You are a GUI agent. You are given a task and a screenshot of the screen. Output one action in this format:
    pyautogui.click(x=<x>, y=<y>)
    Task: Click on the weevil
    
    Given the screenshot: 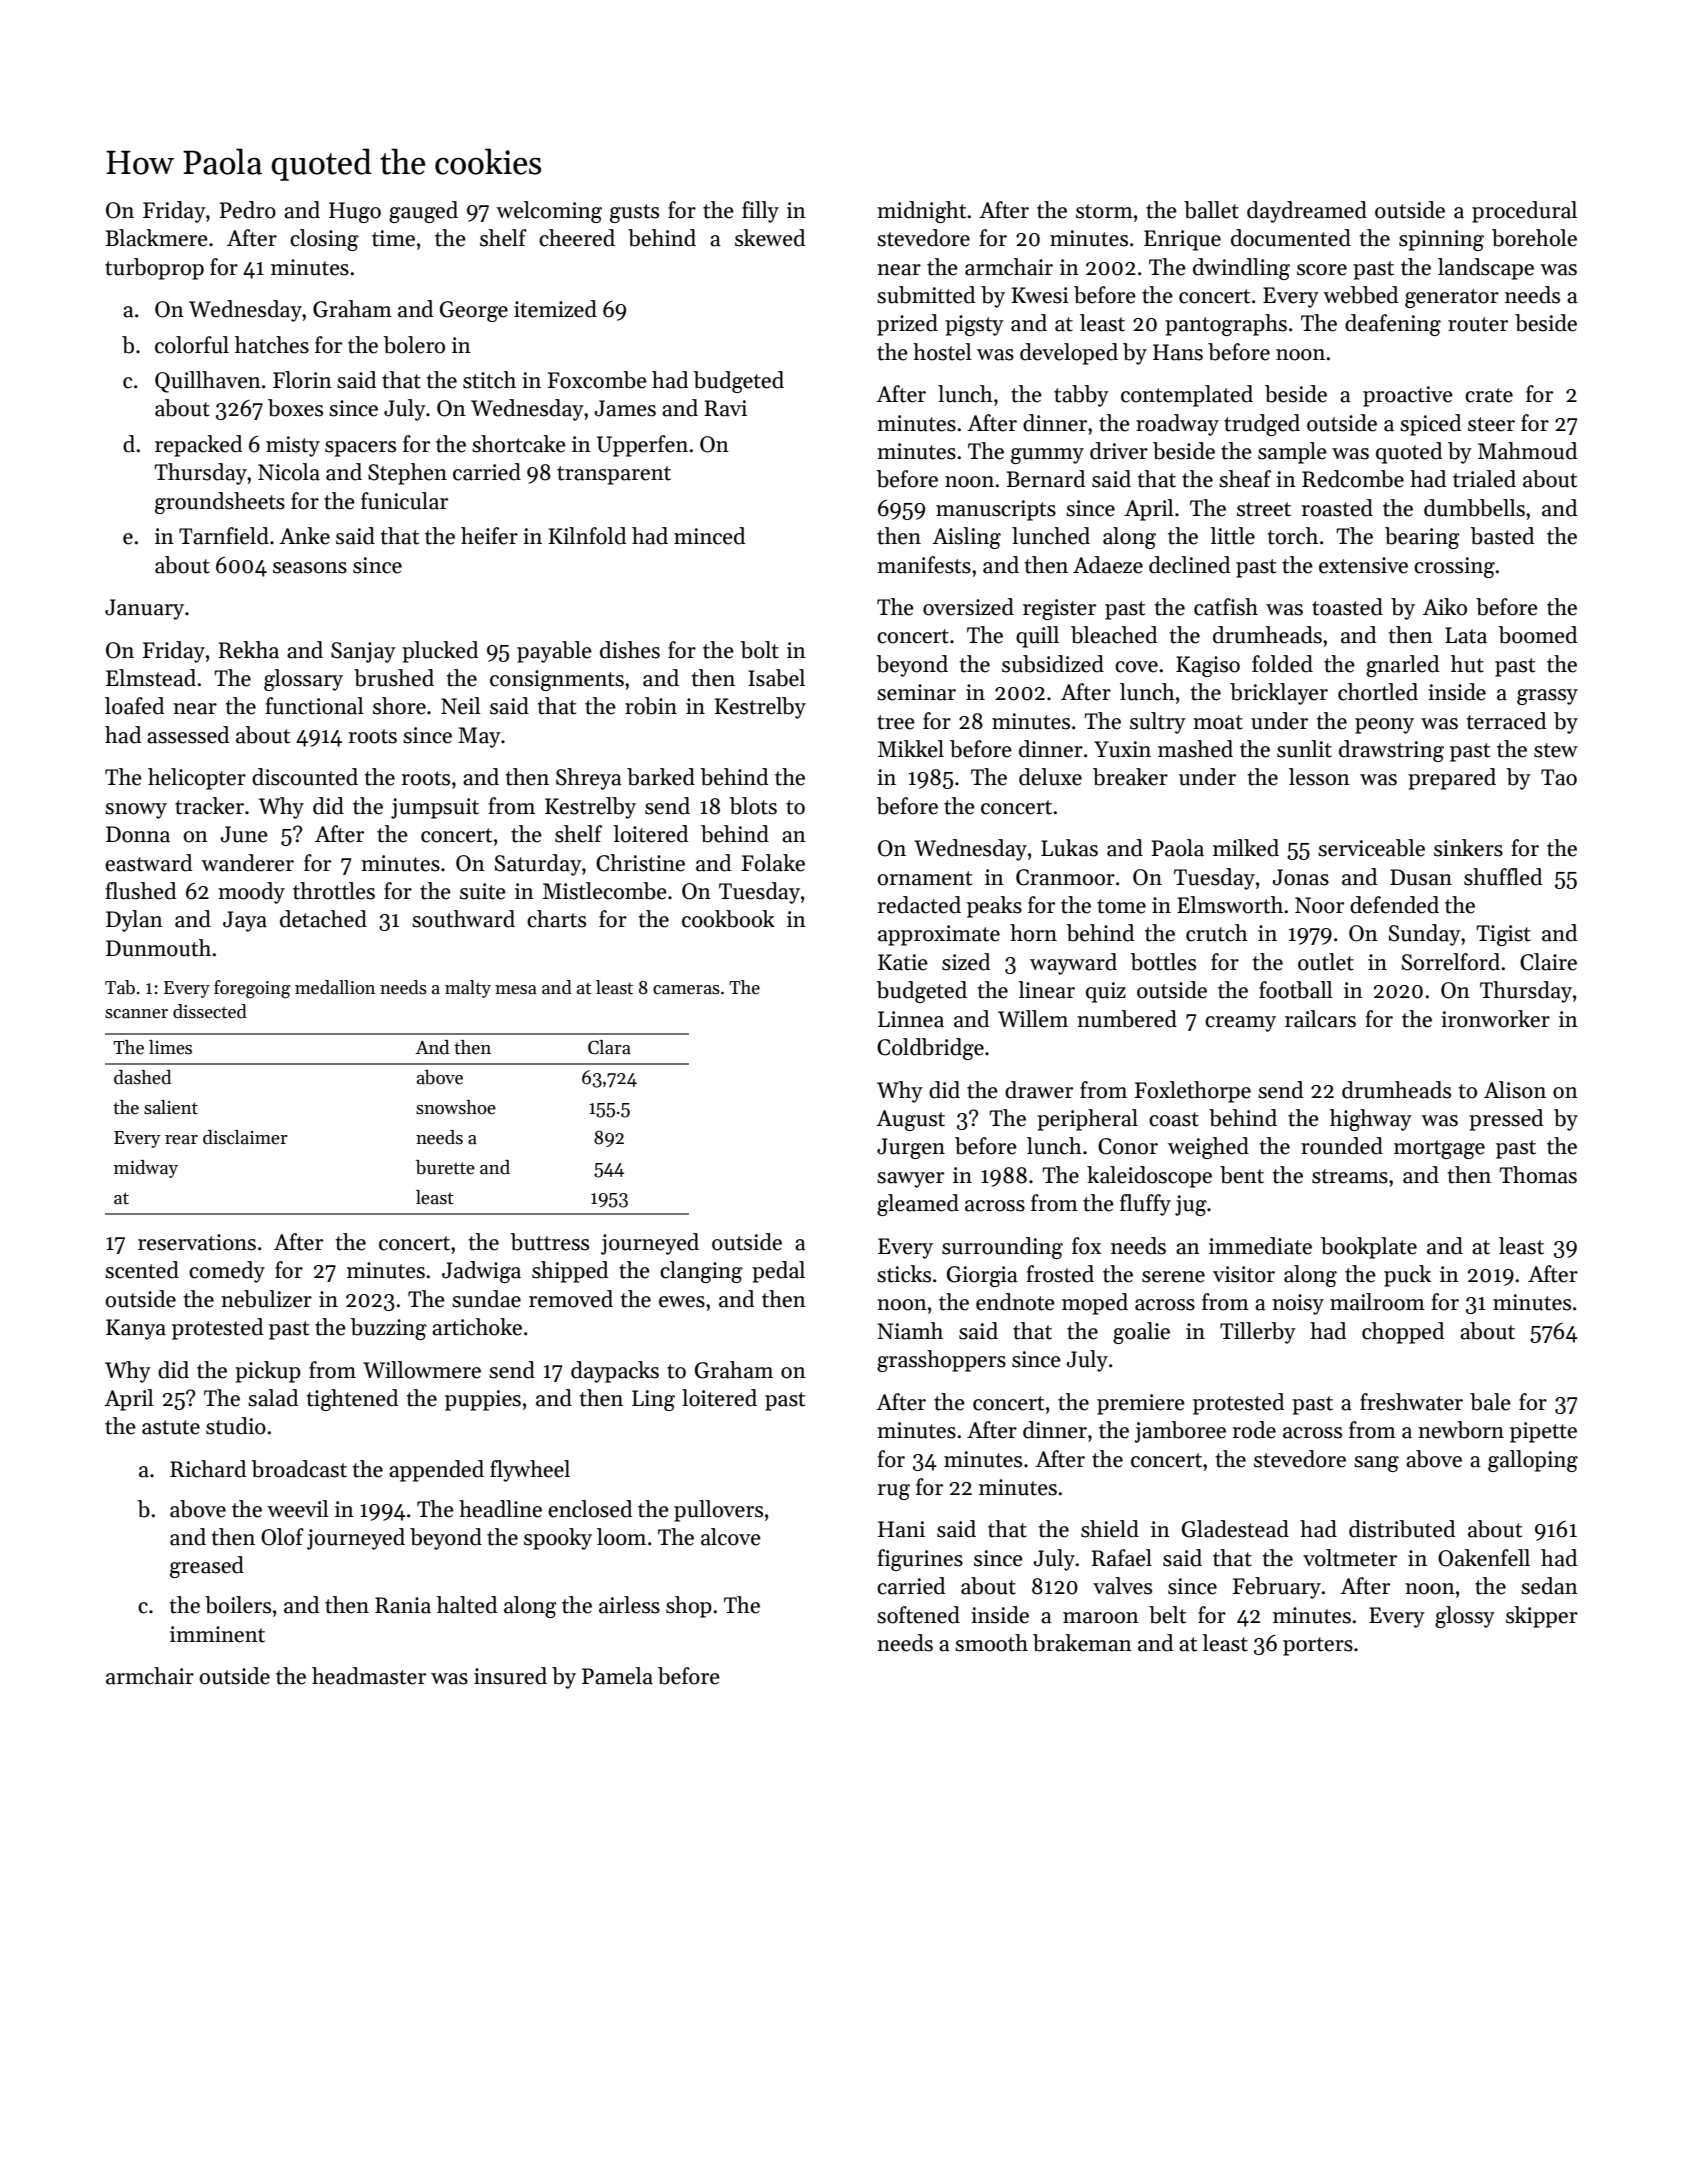 What is the action you would take?
    pyautogui.click(x=298, y=1509)
